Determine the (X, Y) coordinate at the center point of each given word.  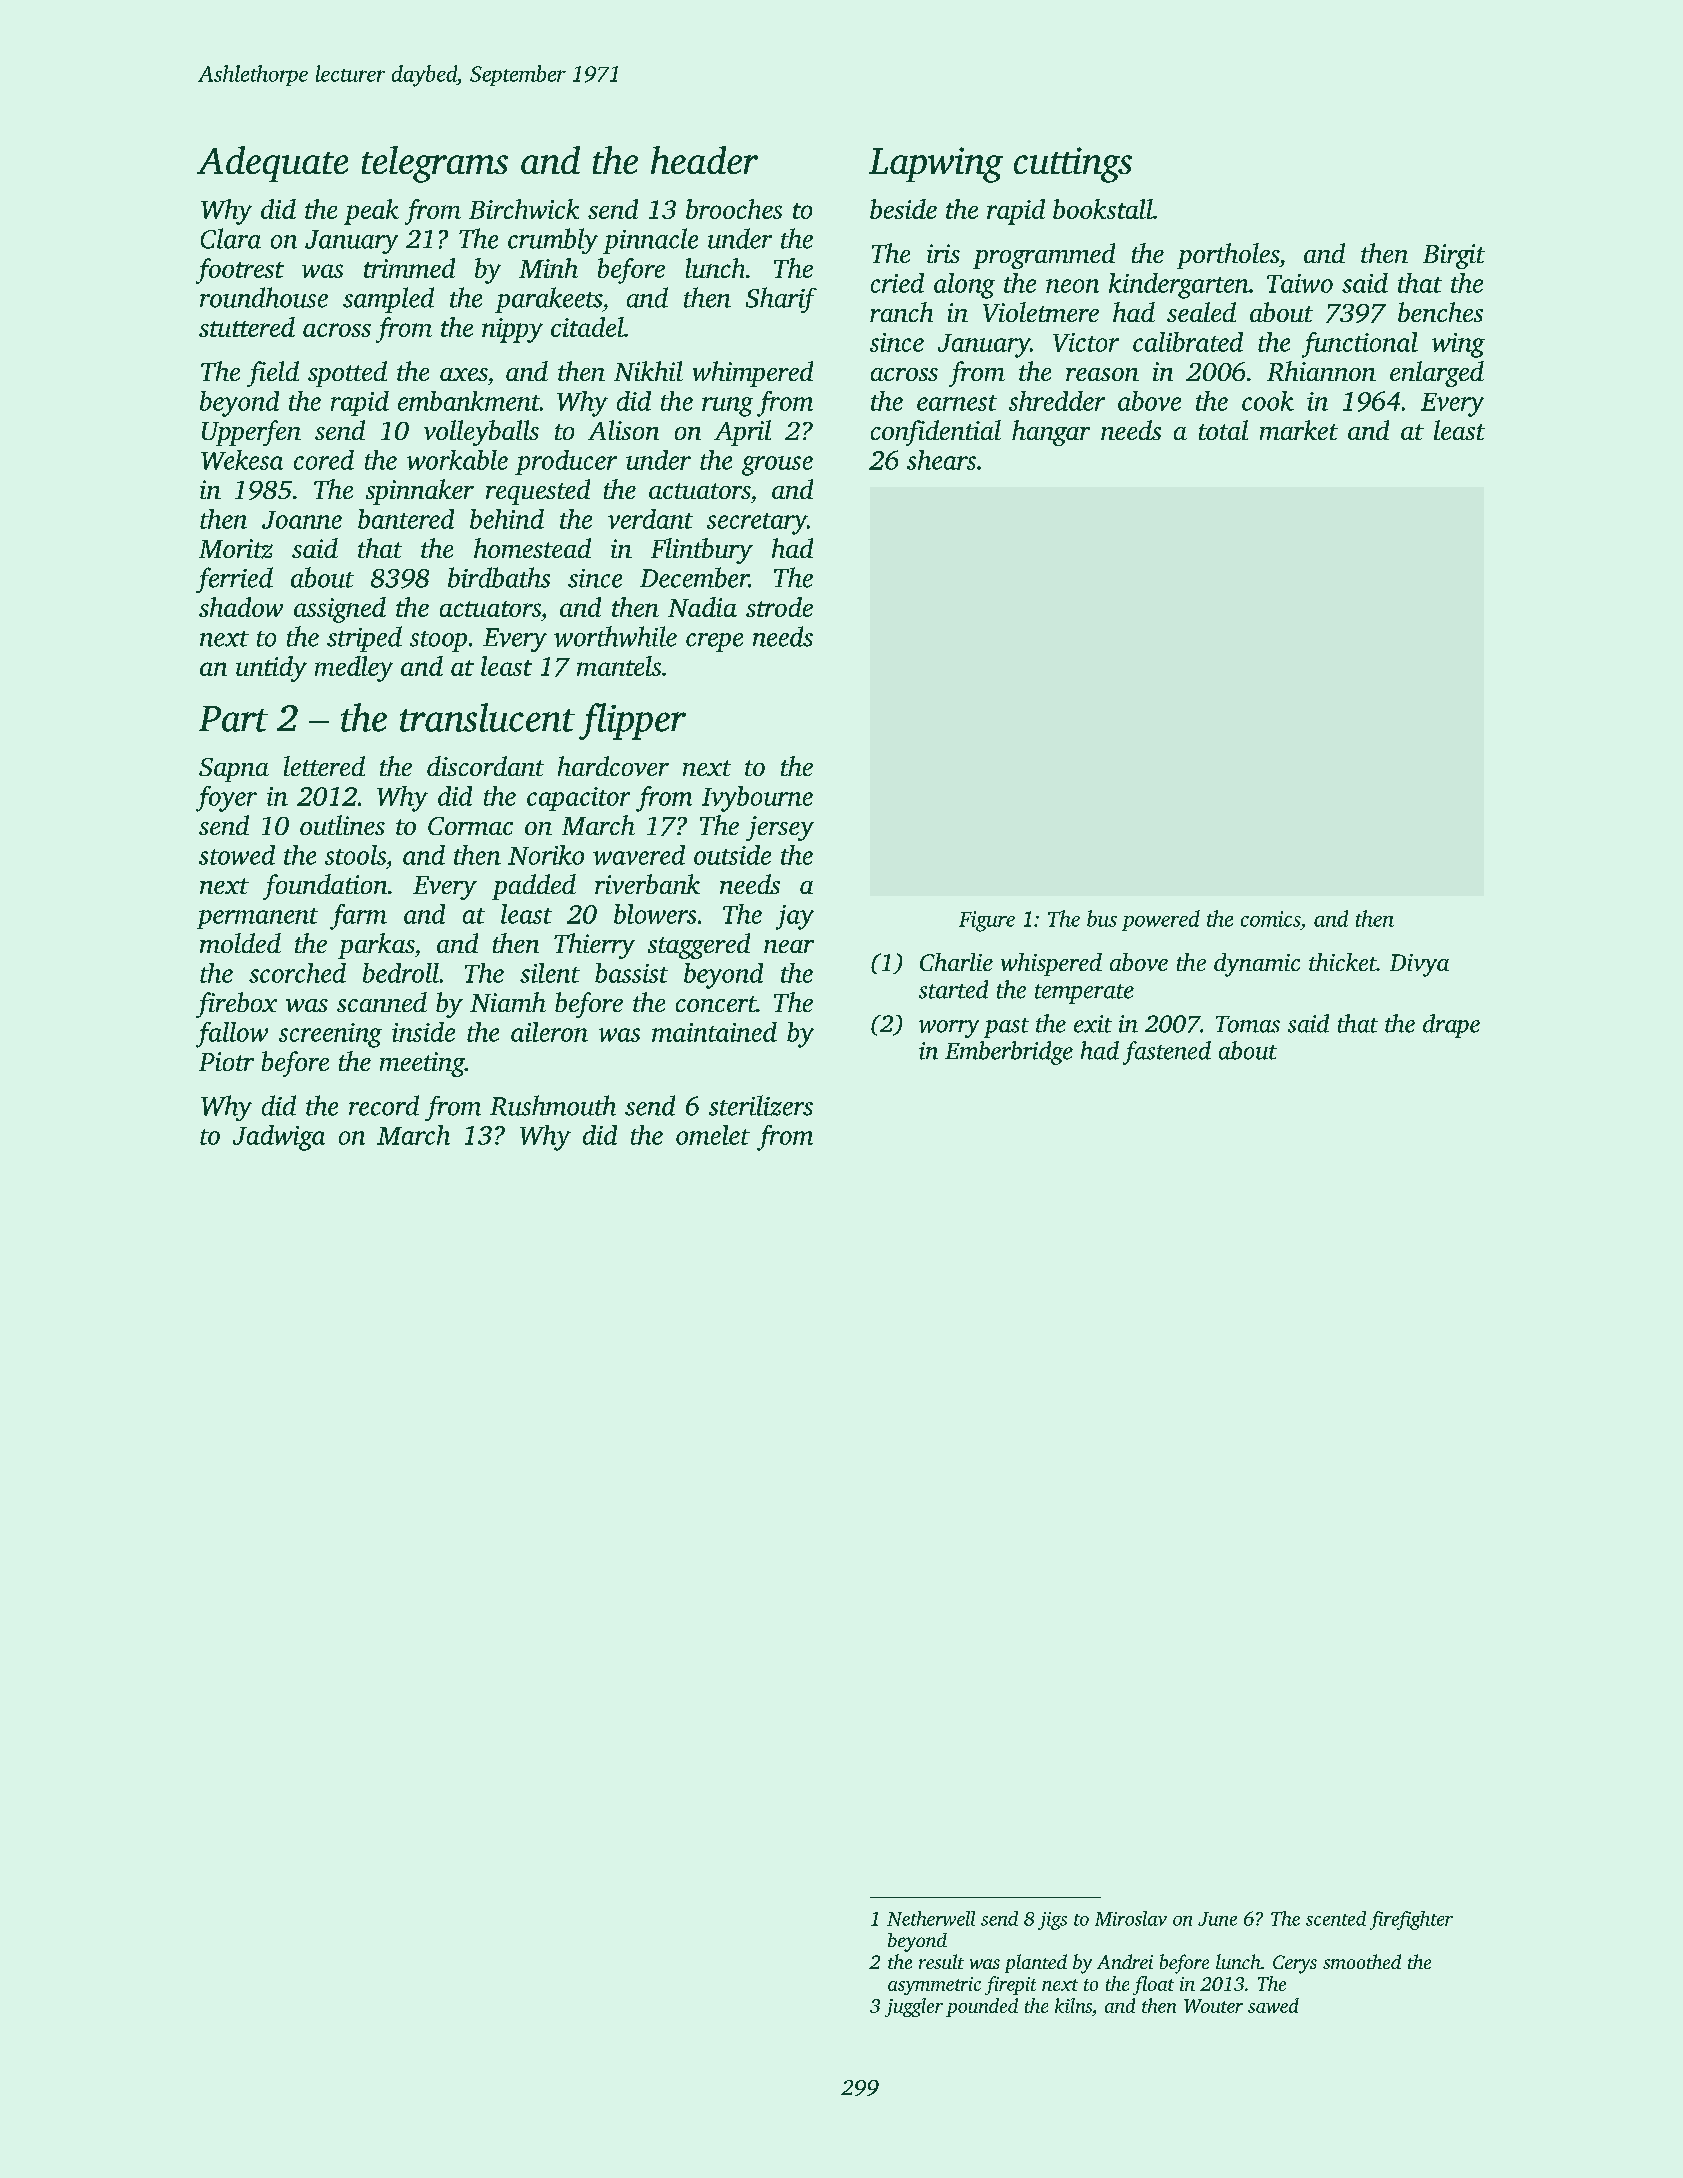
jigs (1052, 1921)
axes (463, 374)
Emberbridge (1009, 1053)
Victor (1086, 342)
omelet (713, 1135)
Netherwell (931, 1918)
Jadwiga (279, 1138)
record (384, 1105)
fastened (1167, 1053)
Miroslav (1131, 1918)
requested (538, 492)
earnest (957, 403)
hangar (1051, 433)
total (1223, 430)
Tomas (1248, 1024)
